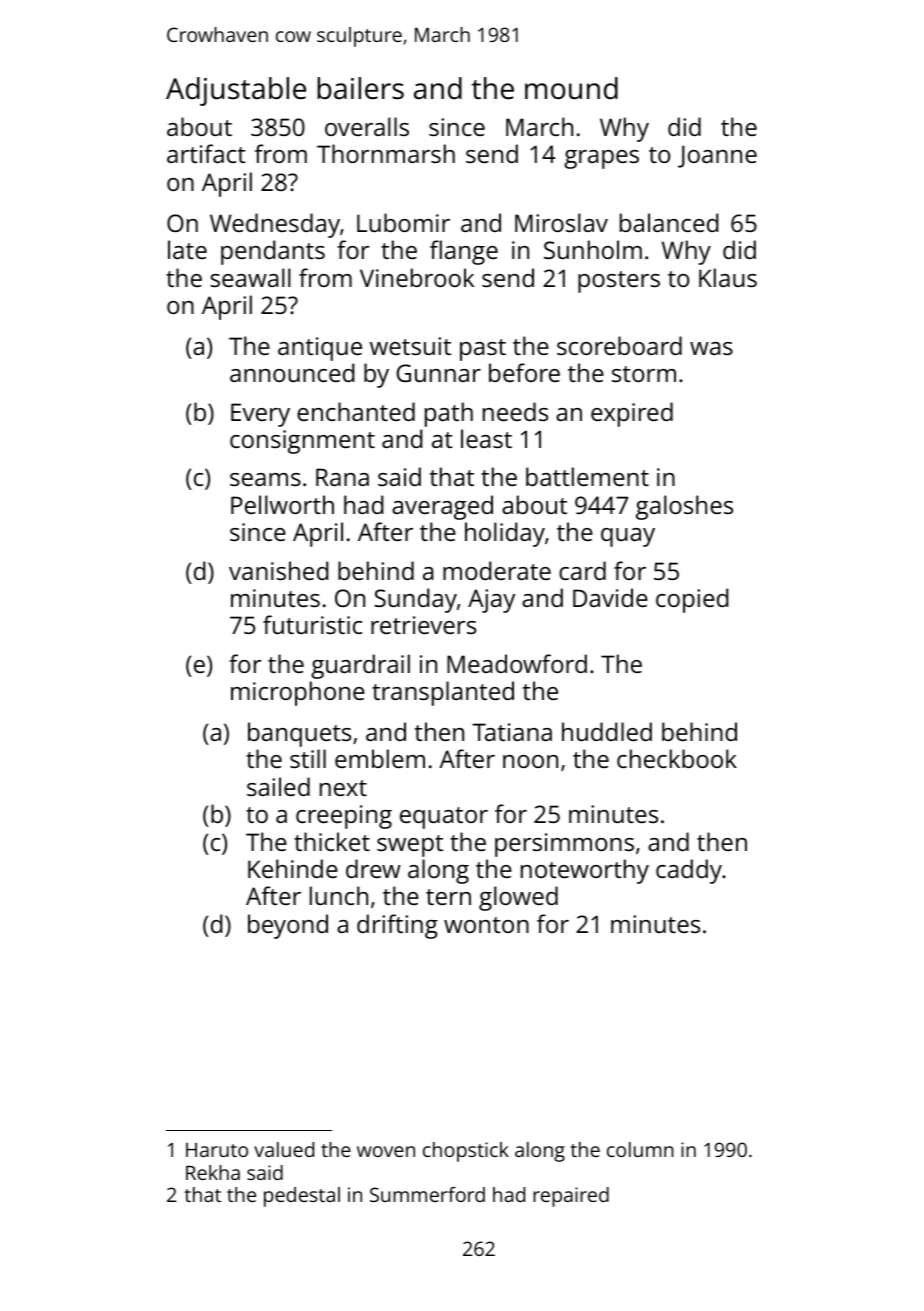 This screenshot has width=924, height=1311. I want to click on Lubomir, so click(403, 222).
